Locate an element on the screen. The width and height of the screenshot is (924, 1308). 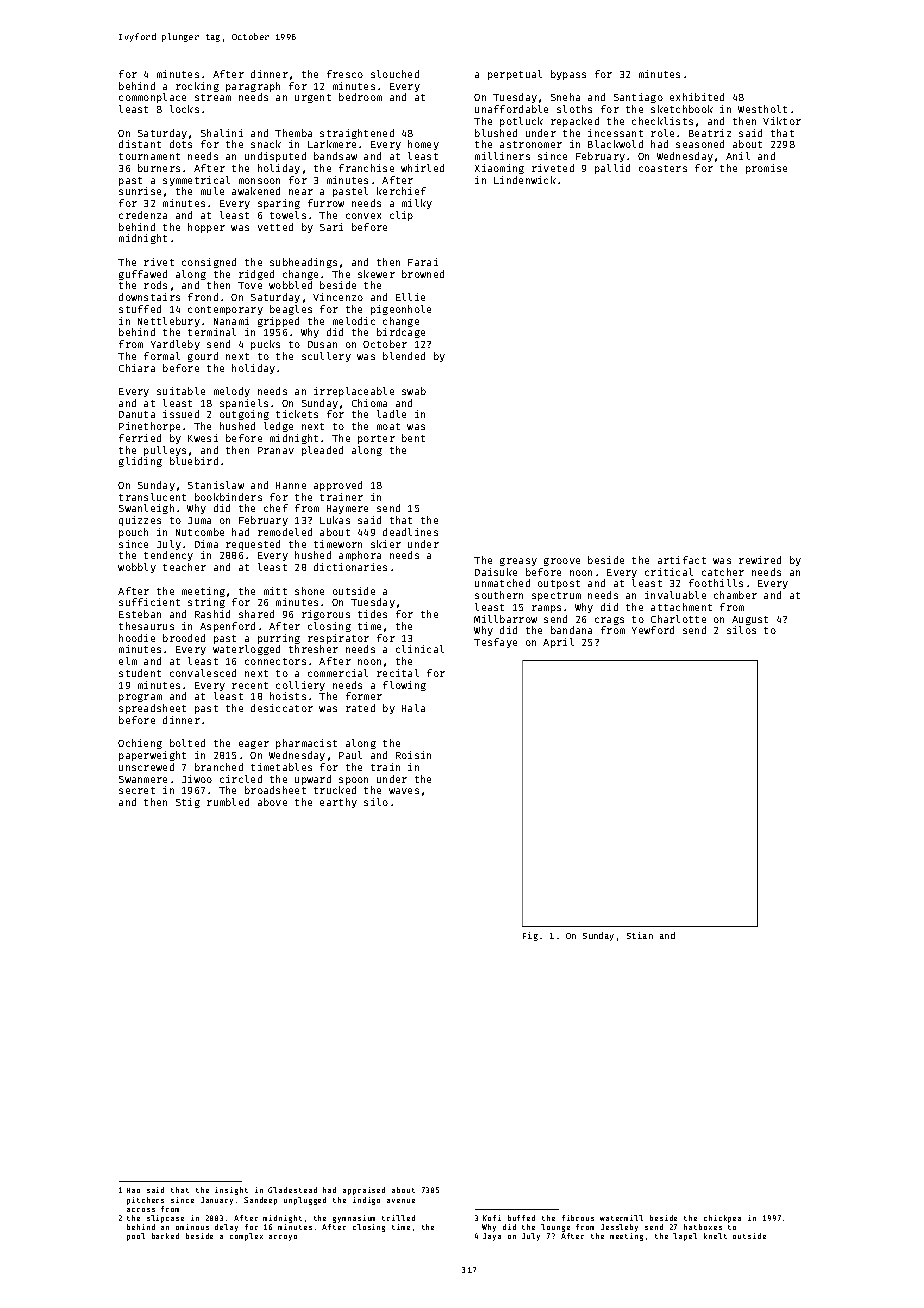
Roisin is located at coordinates (413, 755).
